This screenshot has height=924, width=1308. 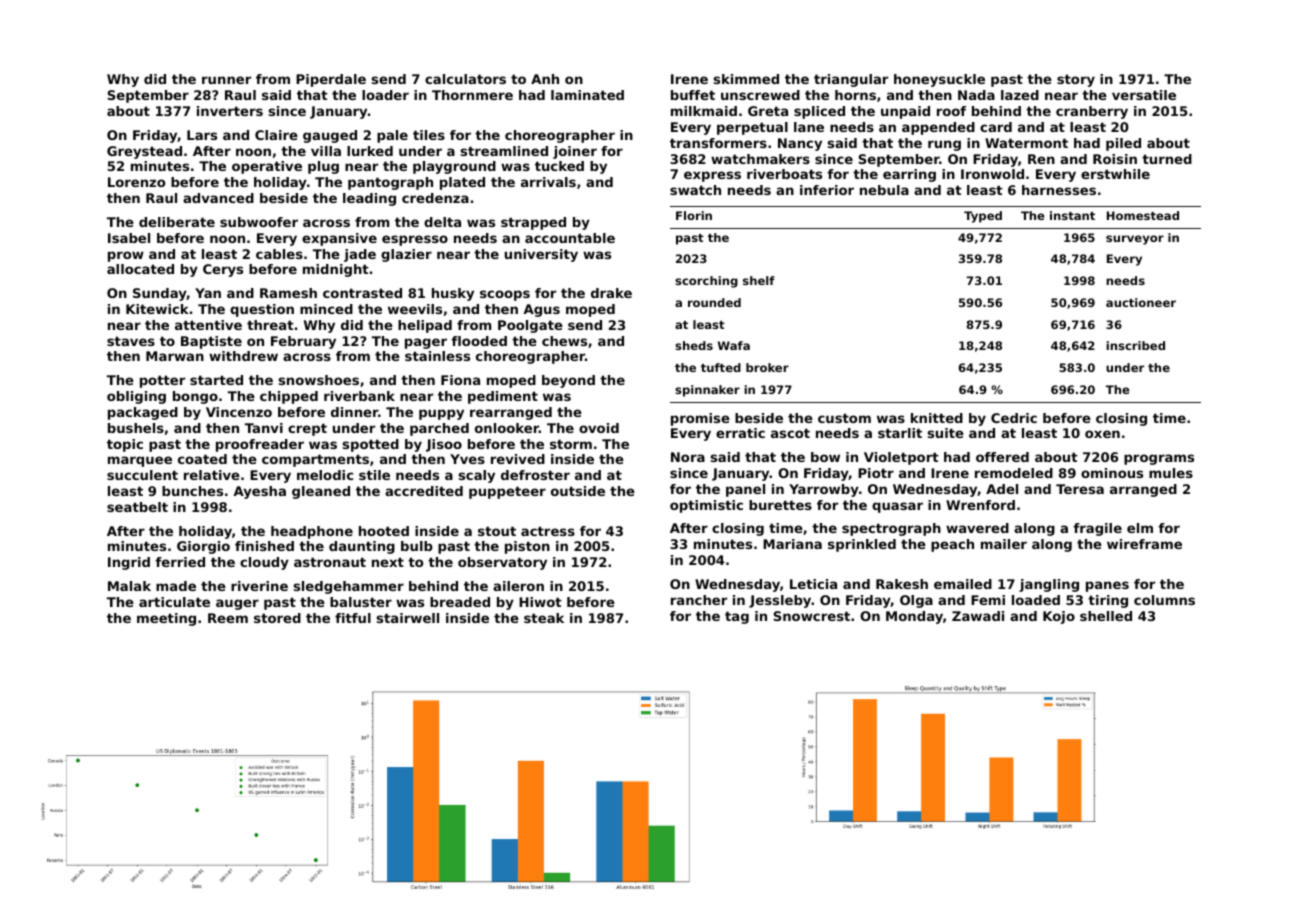 What do you see at coordinates (331, 80) in the screenshot?
I see `Piperdale` at bounding box center [331, 80].
